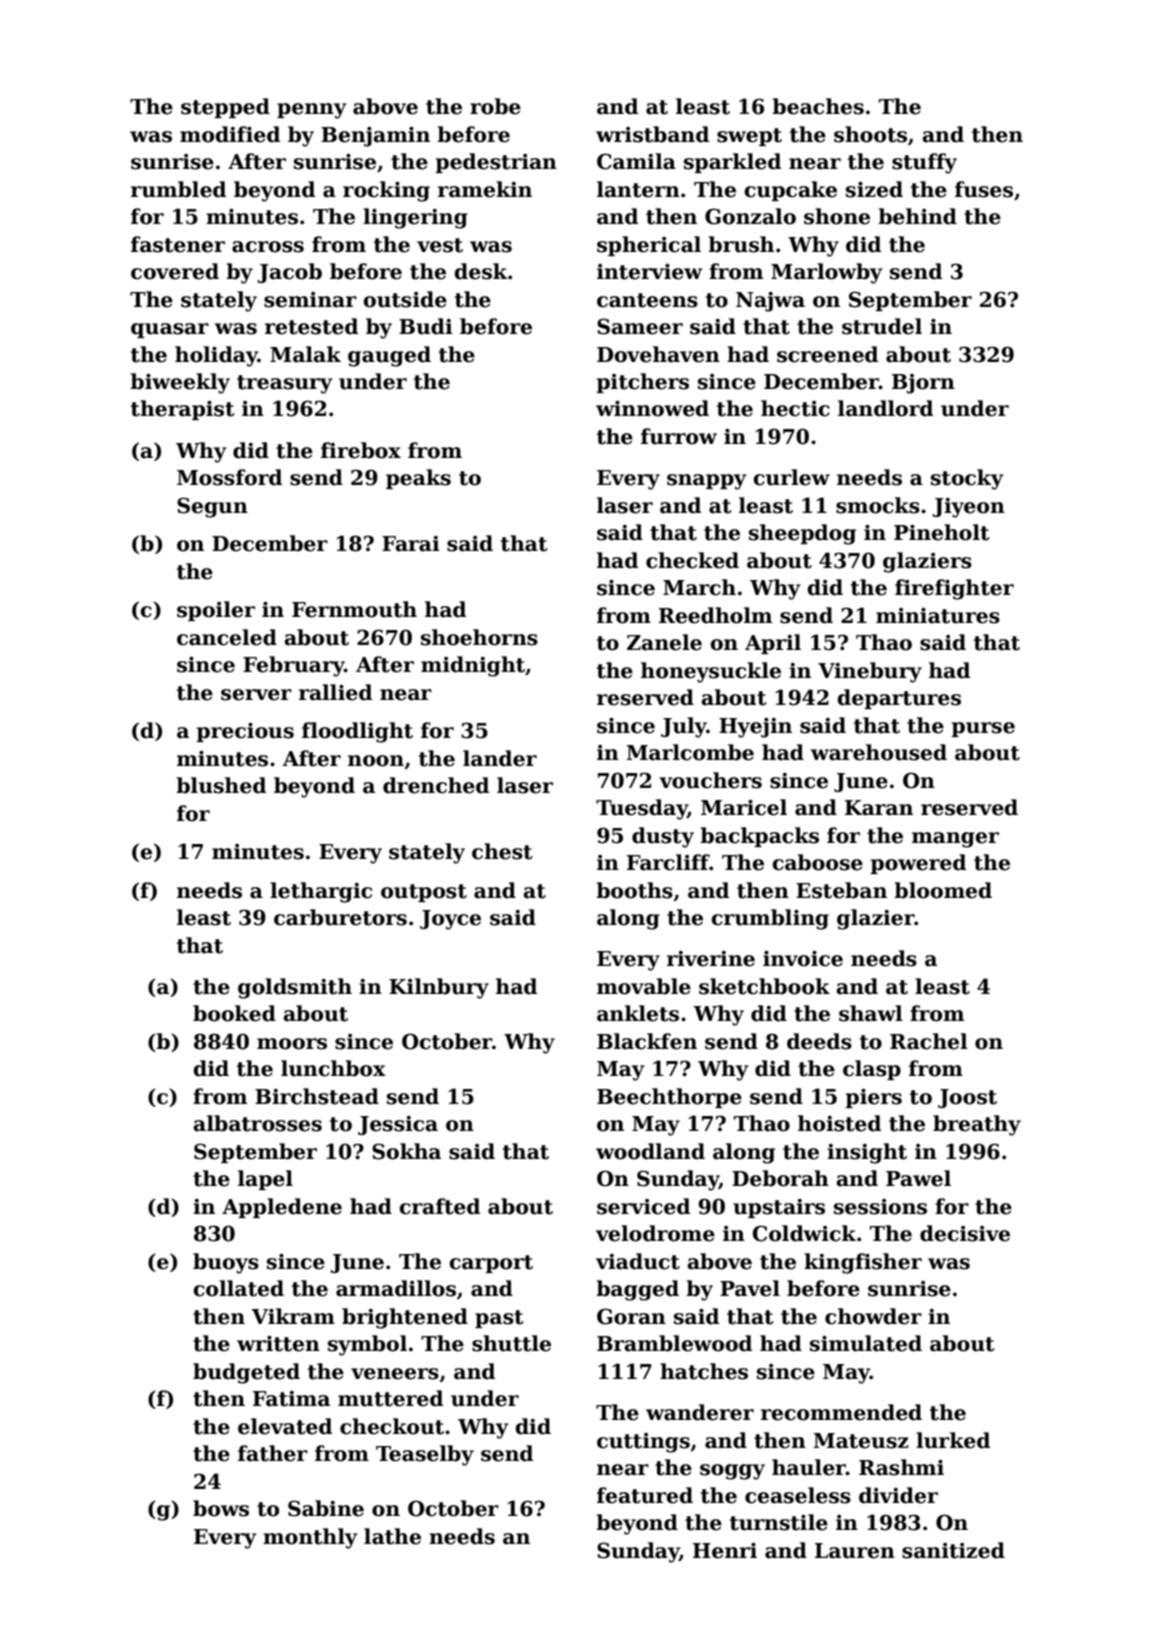 This image has width=1155, height=1633. Describe the element at coordinates (795, 408) in the image. I see `hectic` at that location.
